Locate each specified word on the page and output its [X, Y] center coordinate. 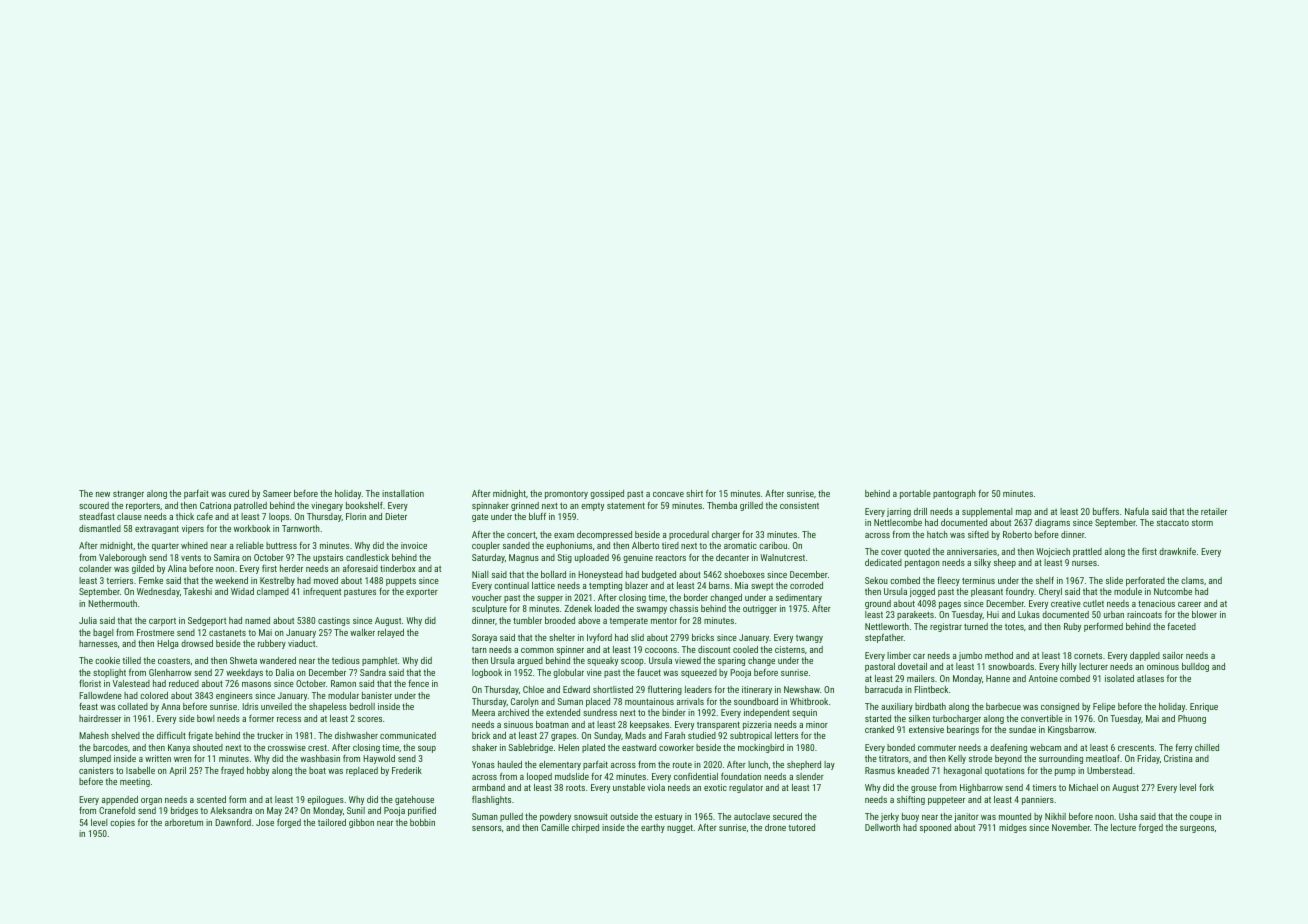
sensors [487, 828]
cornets [1088, 656]
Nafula [1137, 511]
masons [256, 684]
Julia [88, 620]
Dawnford [233, 822]
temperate [629, 622]
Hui [993, 614]
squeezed [699, 673]
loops [279, 517]
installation [403, 493]
